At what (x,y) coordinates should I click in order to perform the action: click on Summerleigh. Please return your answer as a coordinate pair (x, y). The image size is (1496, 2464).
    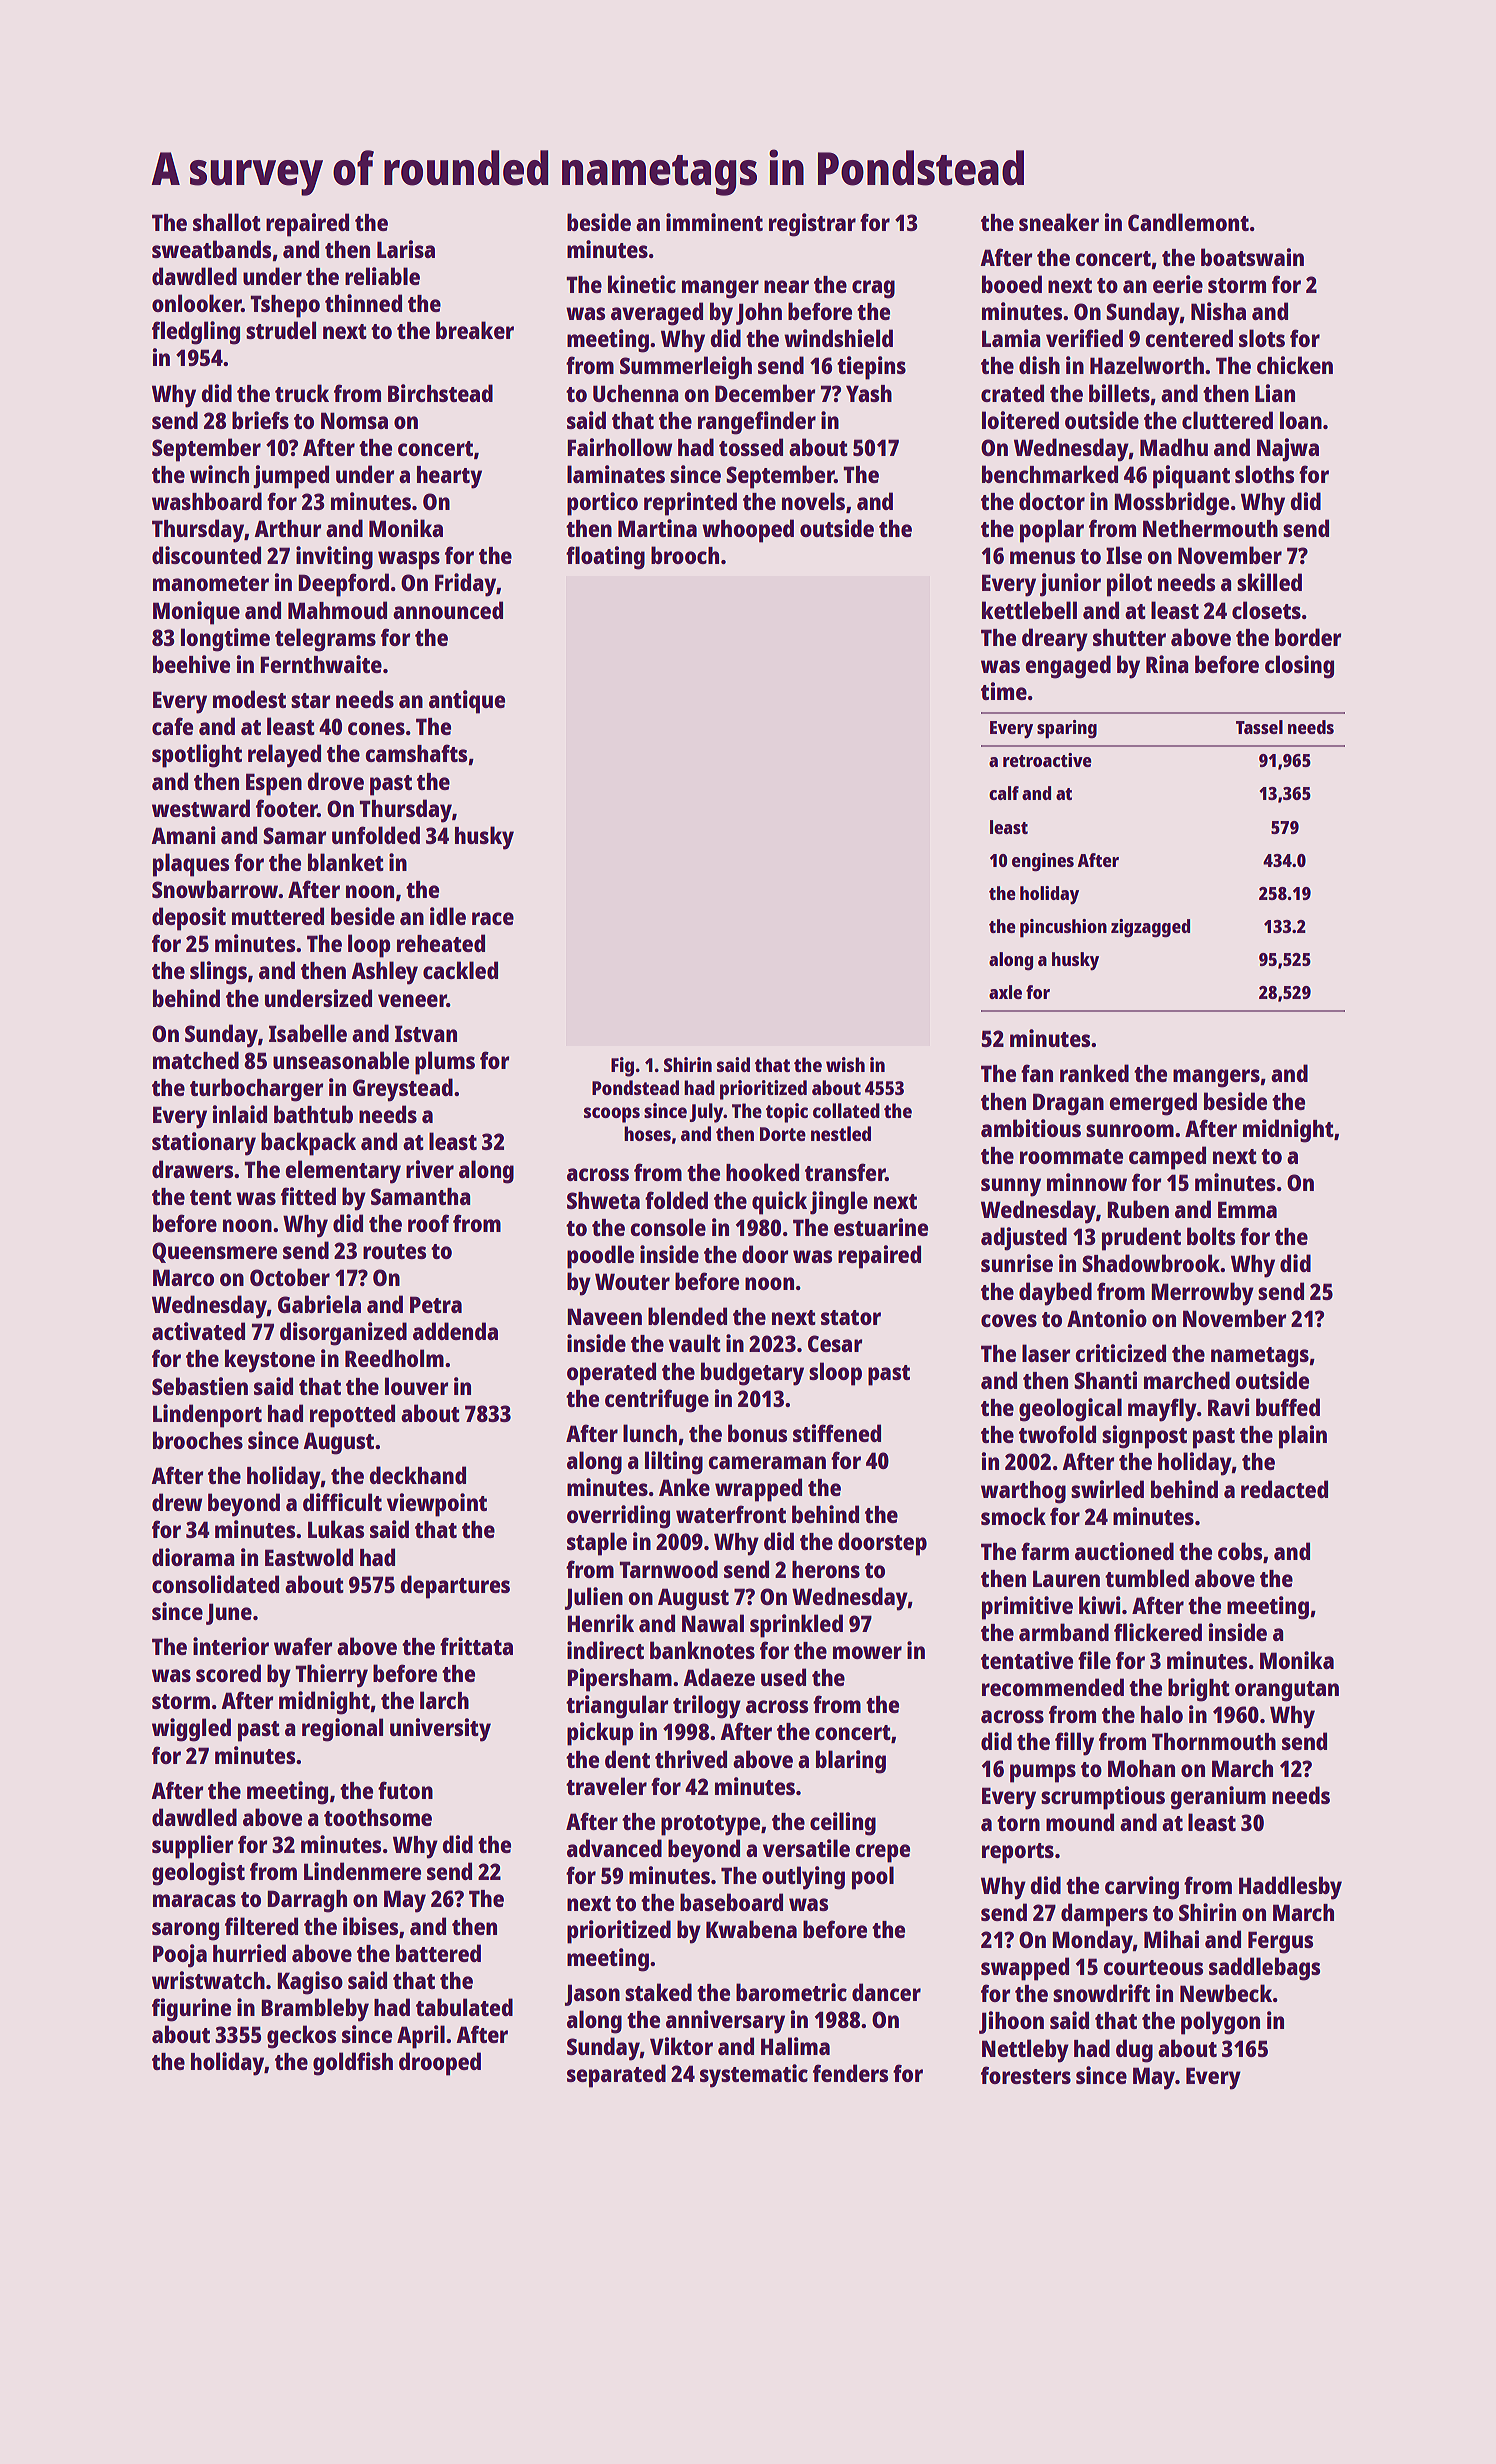
    Looking at the image, I should click on (686, 368).
